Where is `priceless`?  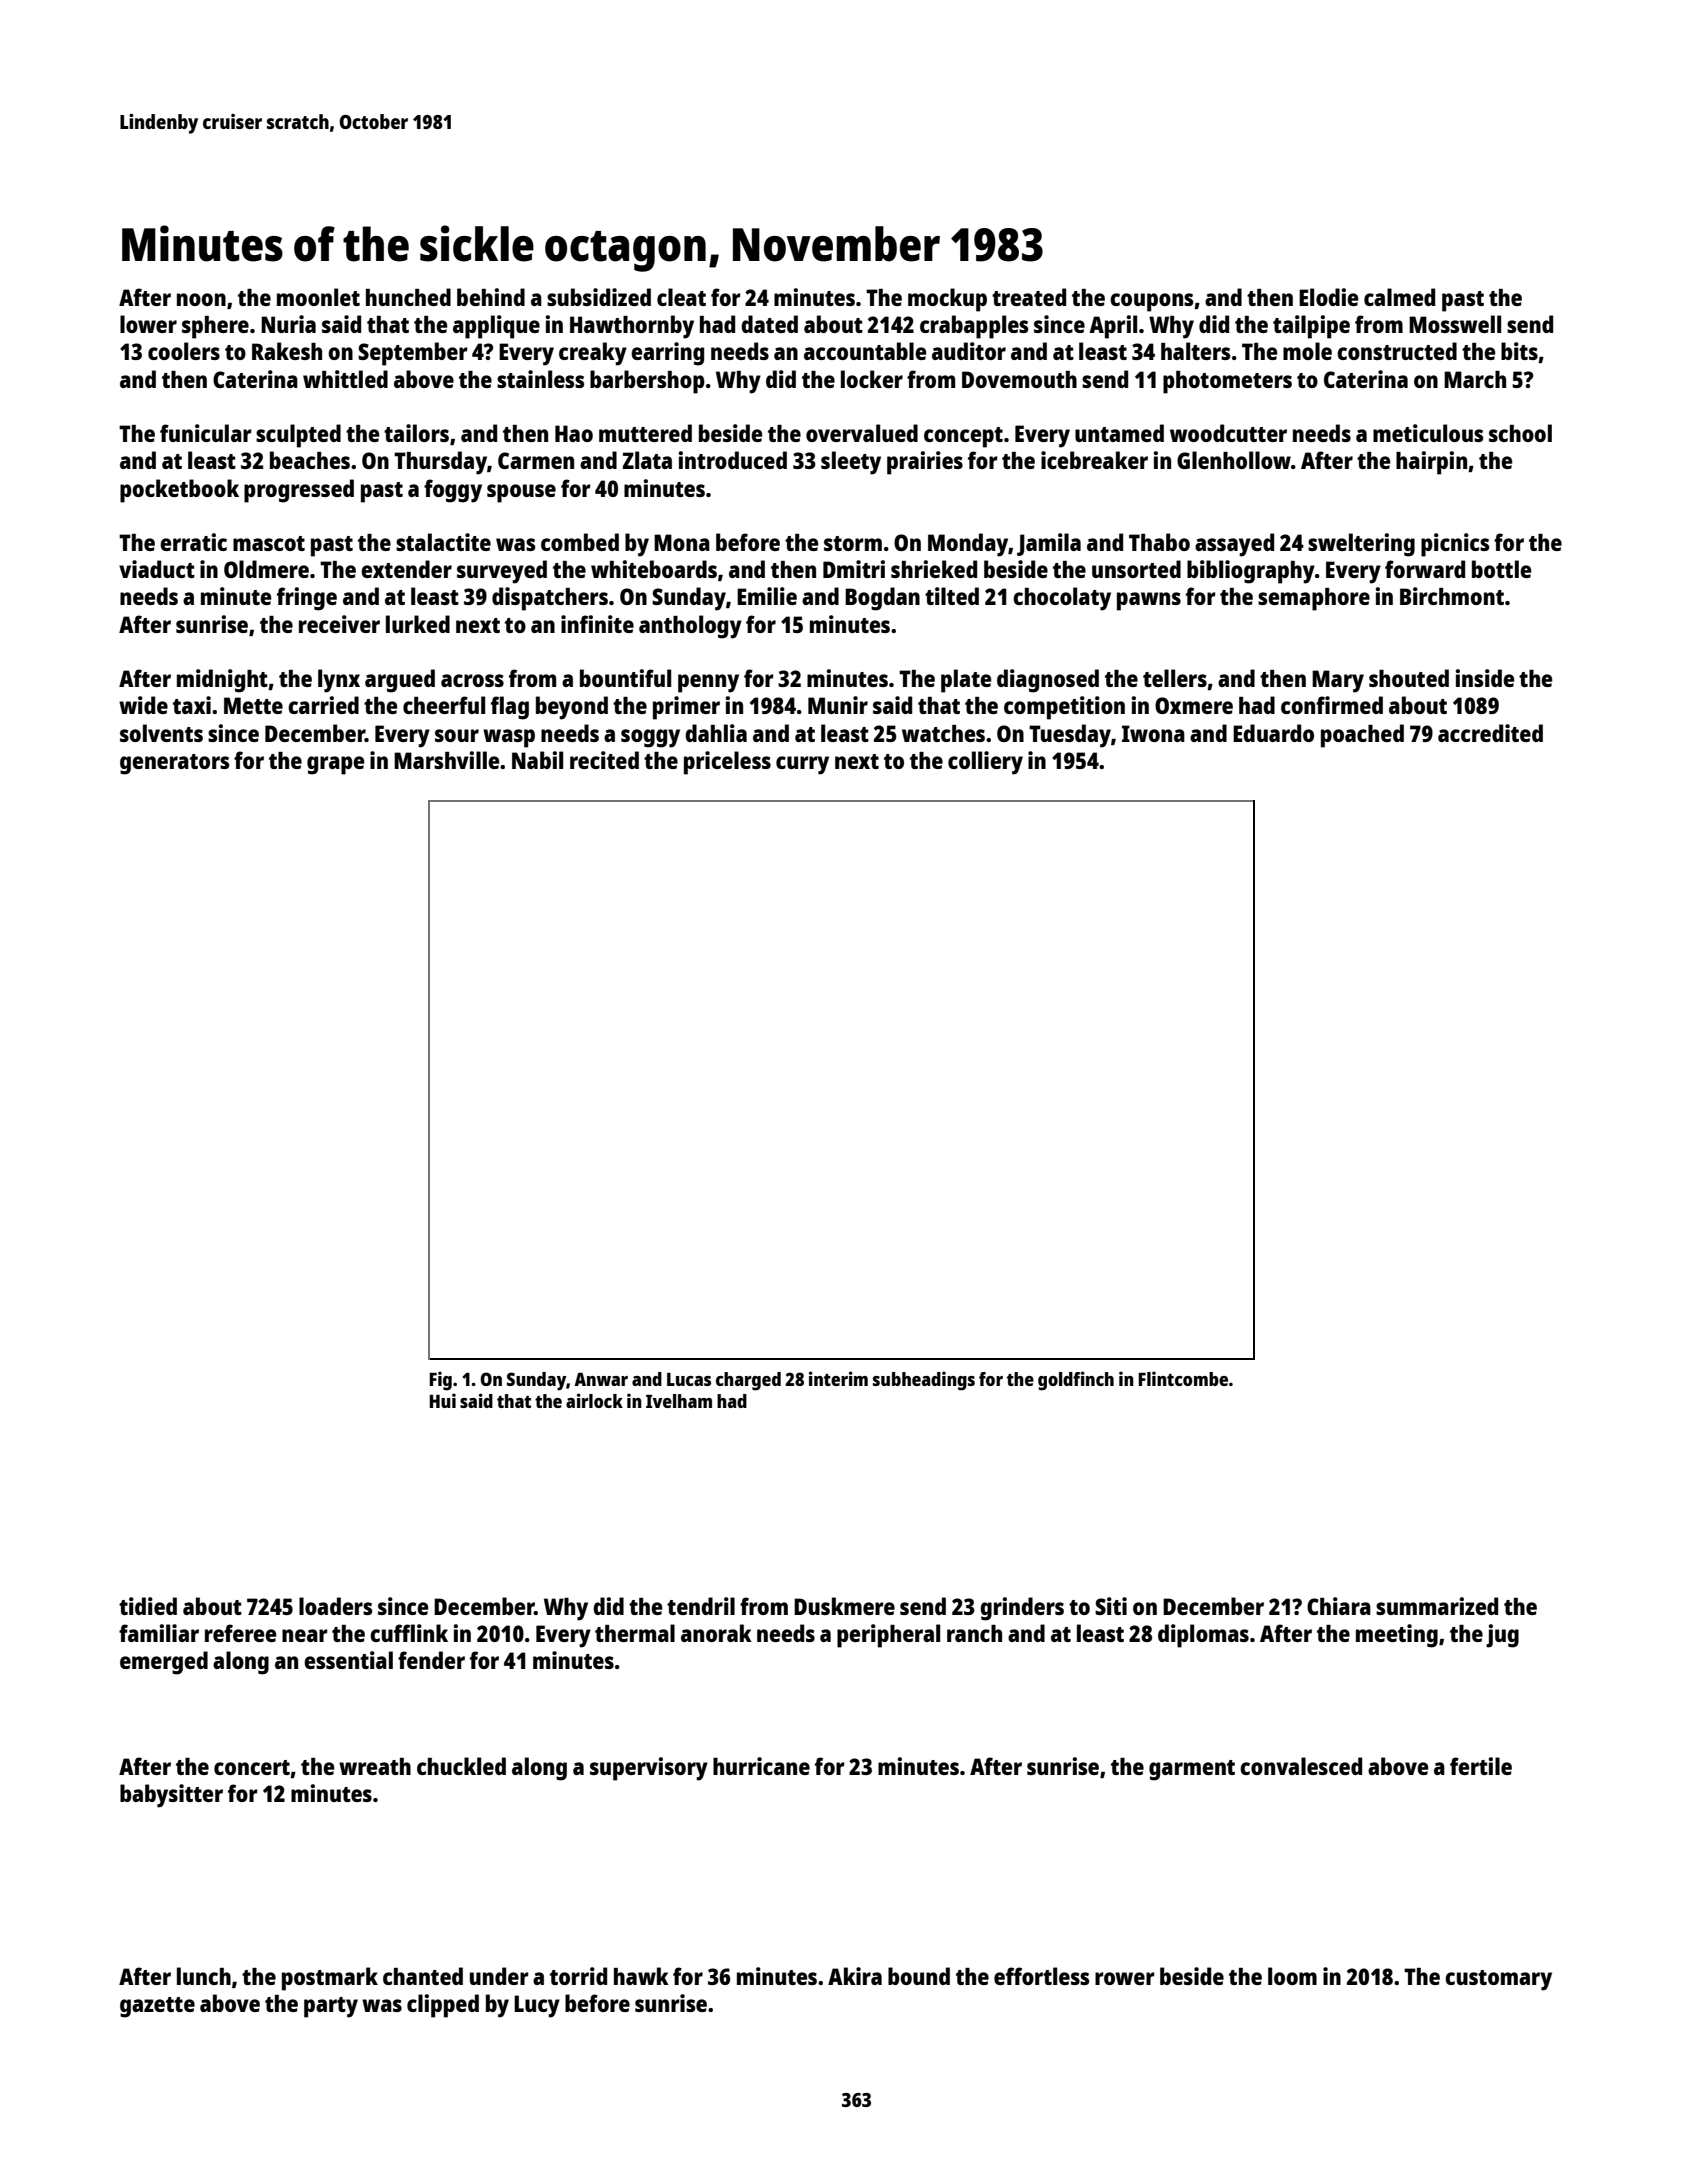 priceless is located at coordinates (727, 763).
